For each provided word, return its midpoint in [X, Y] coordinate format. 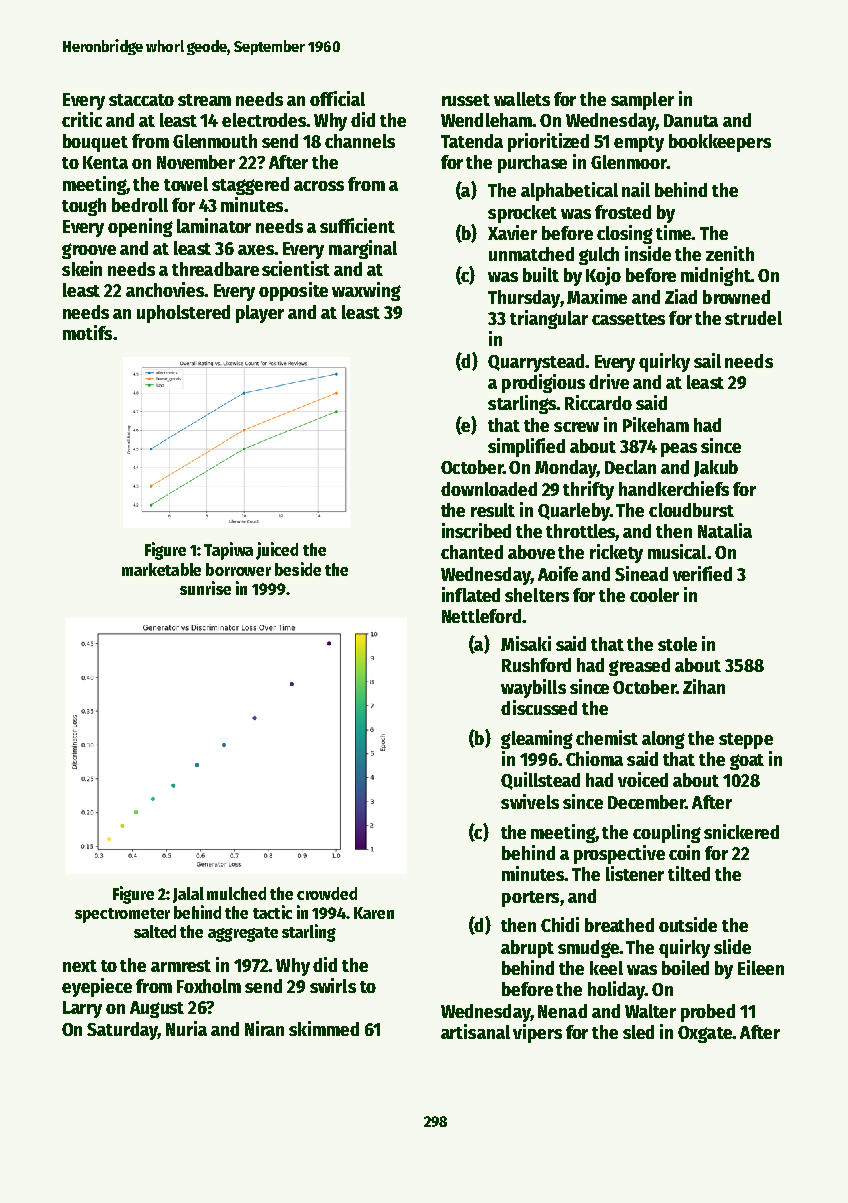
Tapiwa [228, 551]
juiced [277, 551]
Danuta [691, 120]
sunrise [205, 588]
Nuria [186, 1028]
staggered [250, 186]
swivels [530, 801]
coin [684, 852]
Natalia [725, 530]
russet [466, 100]
